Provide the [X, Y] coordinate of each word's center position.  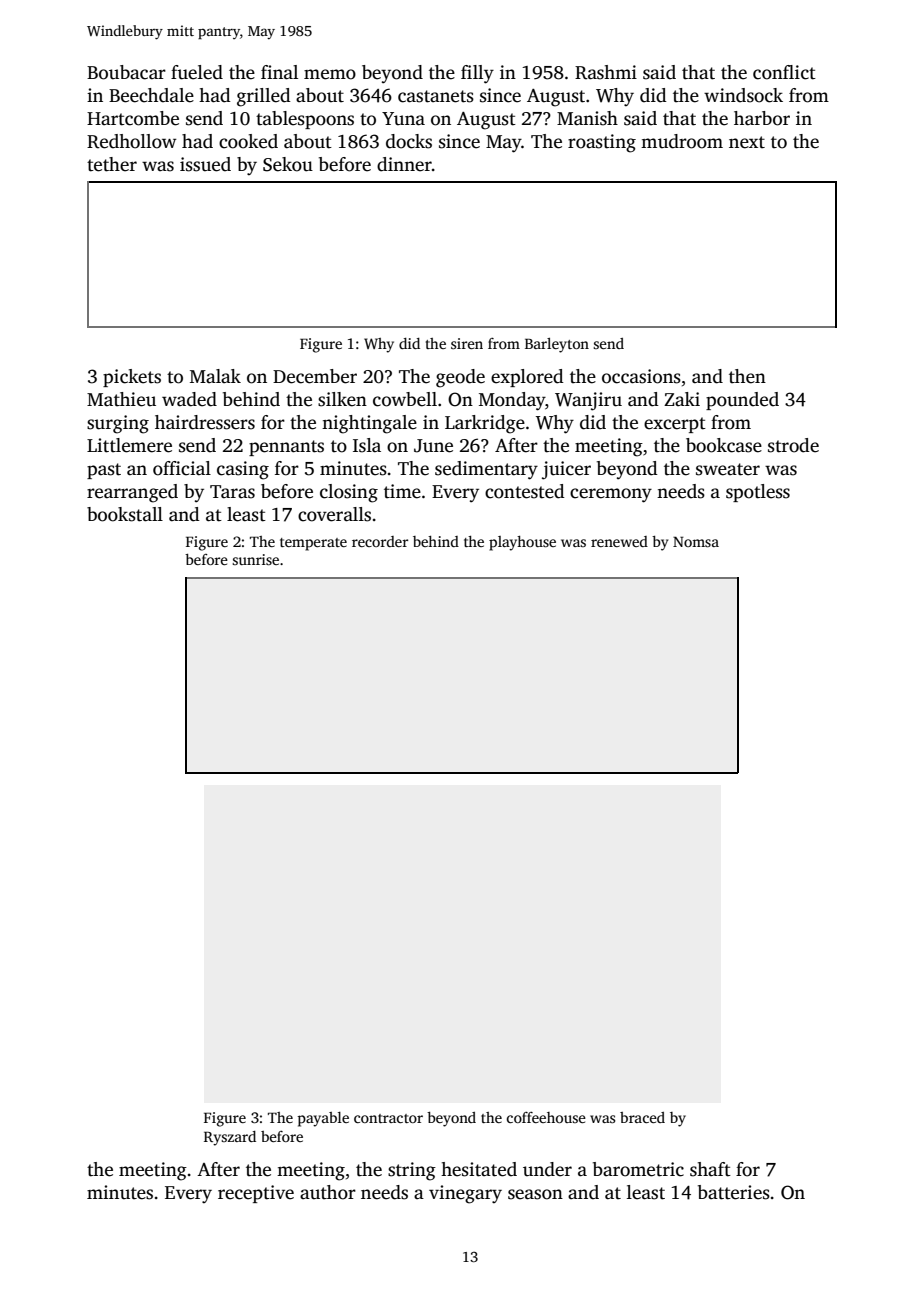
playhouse [522, 543]
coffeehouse [546, 1117]
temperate [313, 544]
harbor [762, 118]
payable [323, 1119]
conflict [784, 72]
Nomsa [696, 541]
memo [330, 74]
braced [642, 1117]
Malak [215, 376]
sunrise [255, 559]
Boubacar [126, 72]
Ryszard [230, 1138]
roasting [602, 143]
